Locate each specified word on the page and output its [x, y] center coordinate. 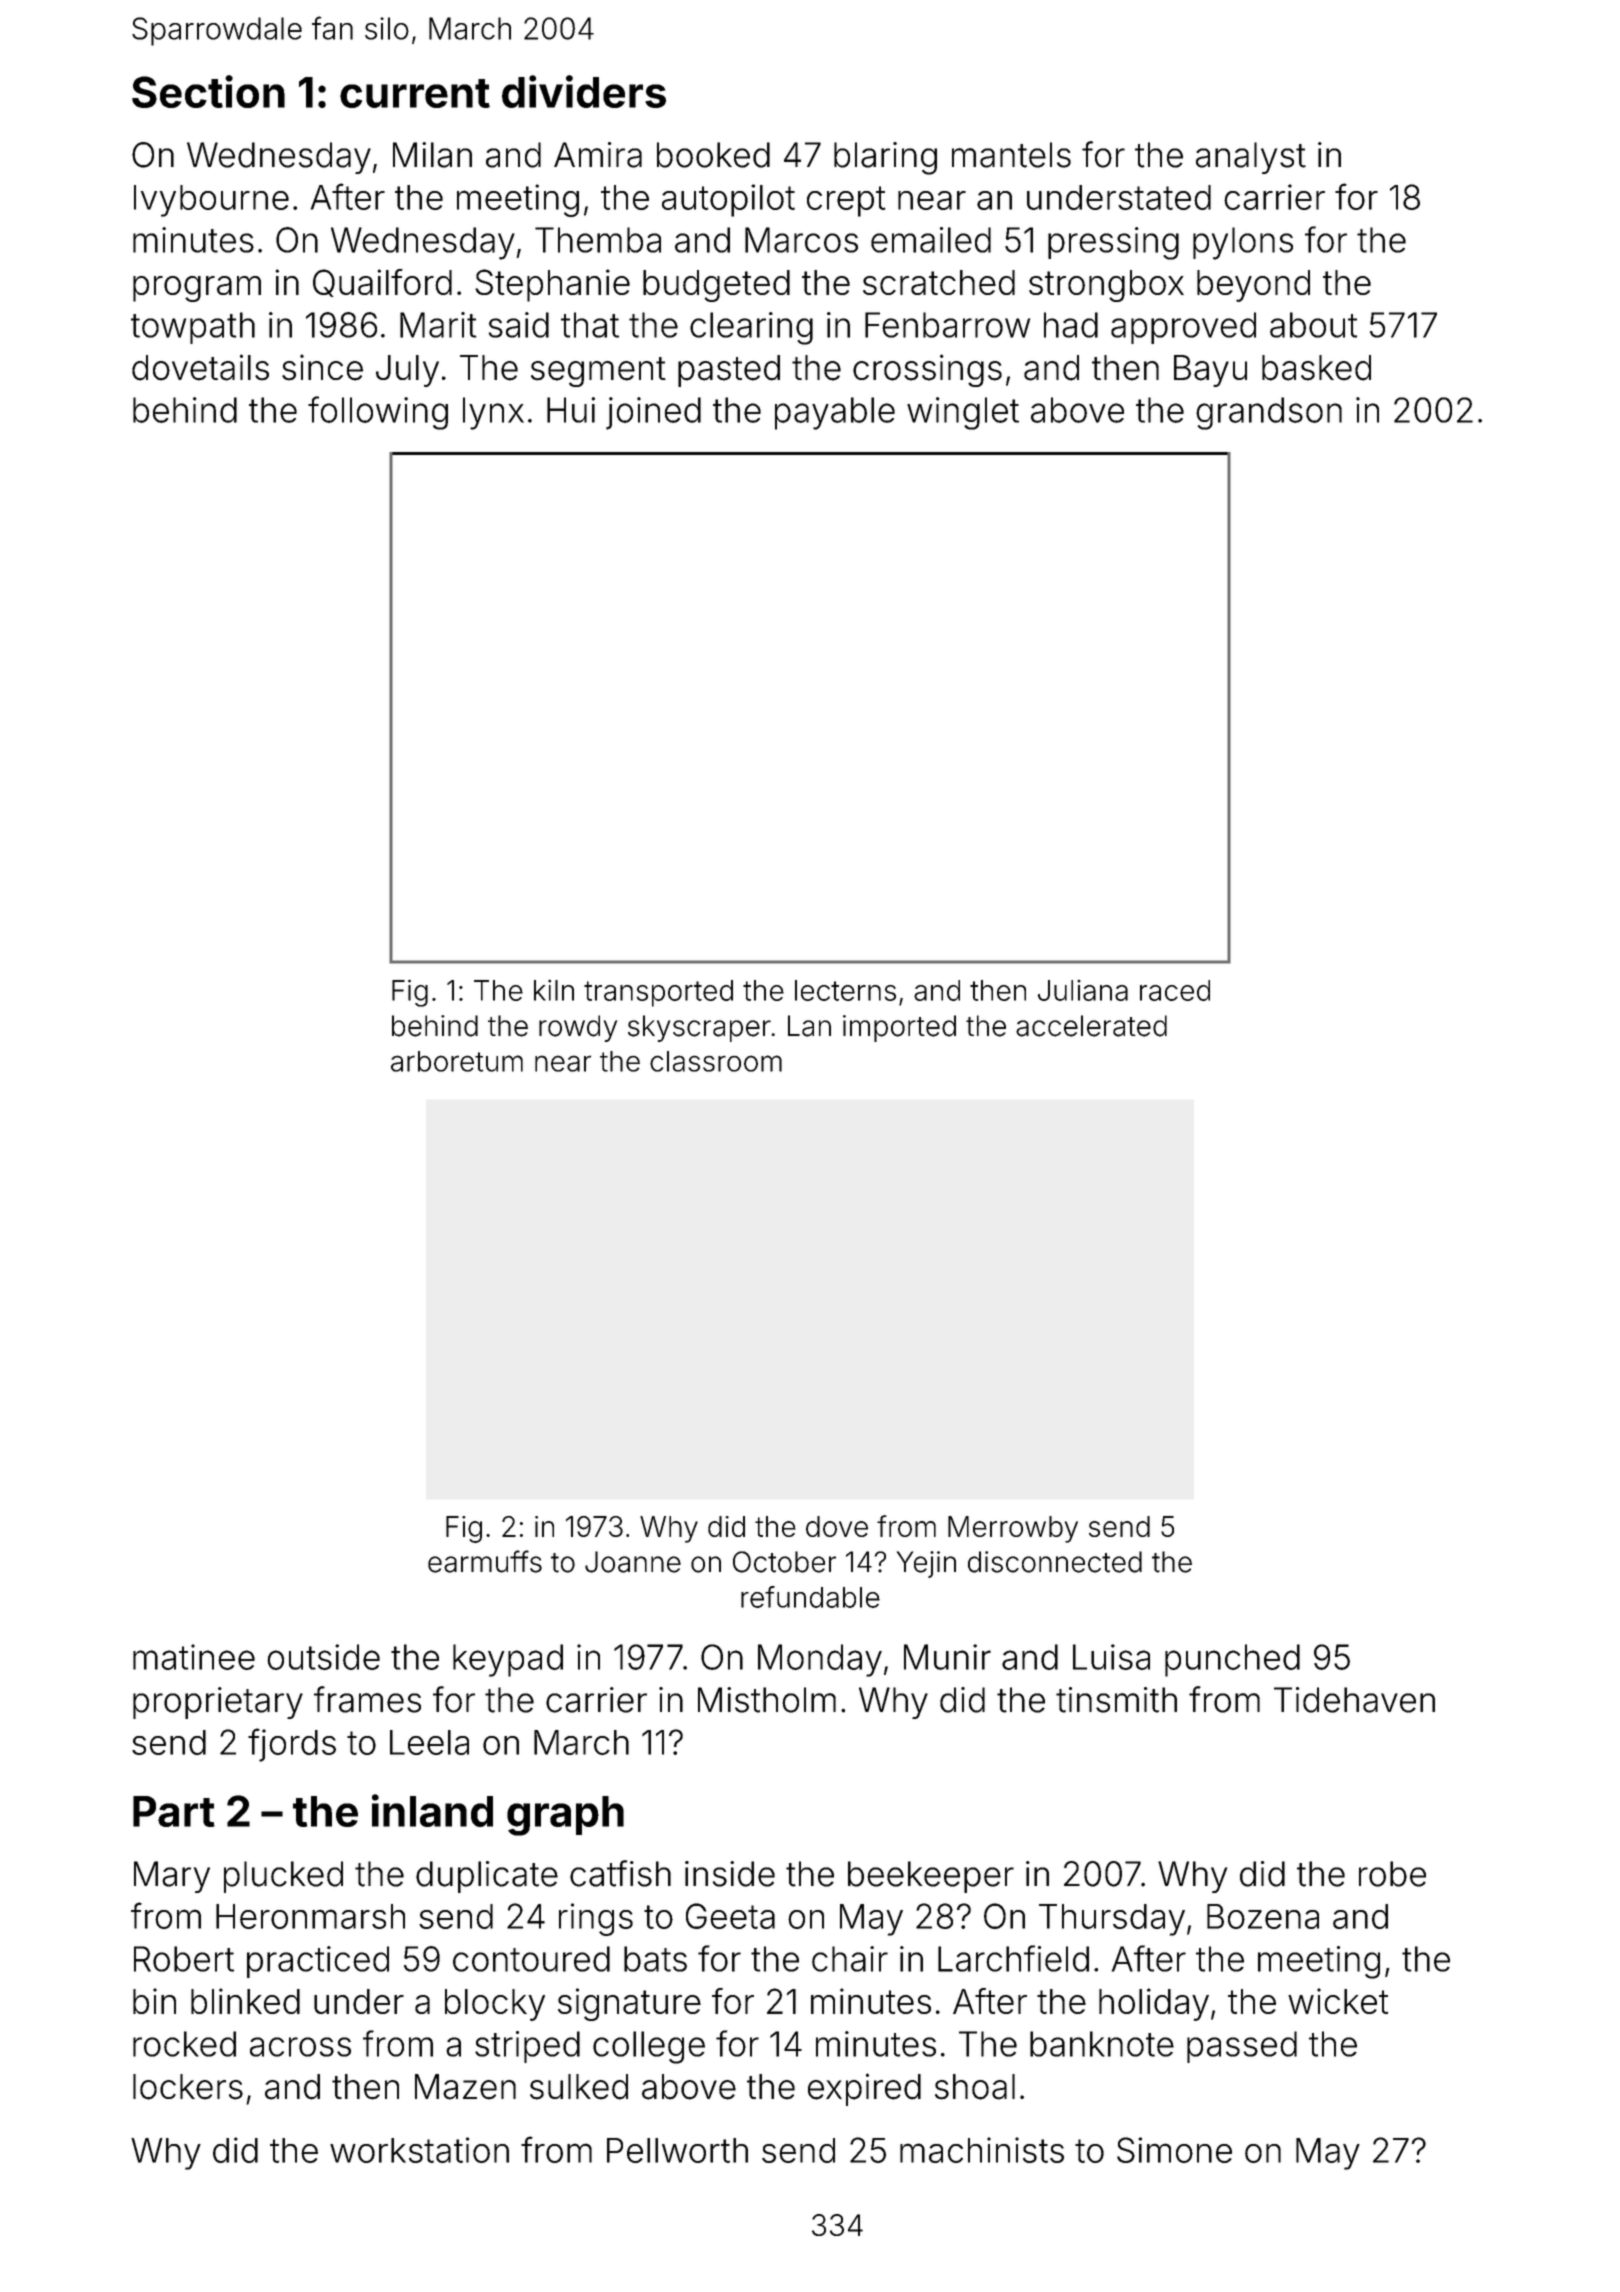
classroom [716, 1061]
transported [658, 993]
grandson [1269, 413]
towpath [193, 328]
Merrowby [1013, 1529]
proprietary [218, 1703]
